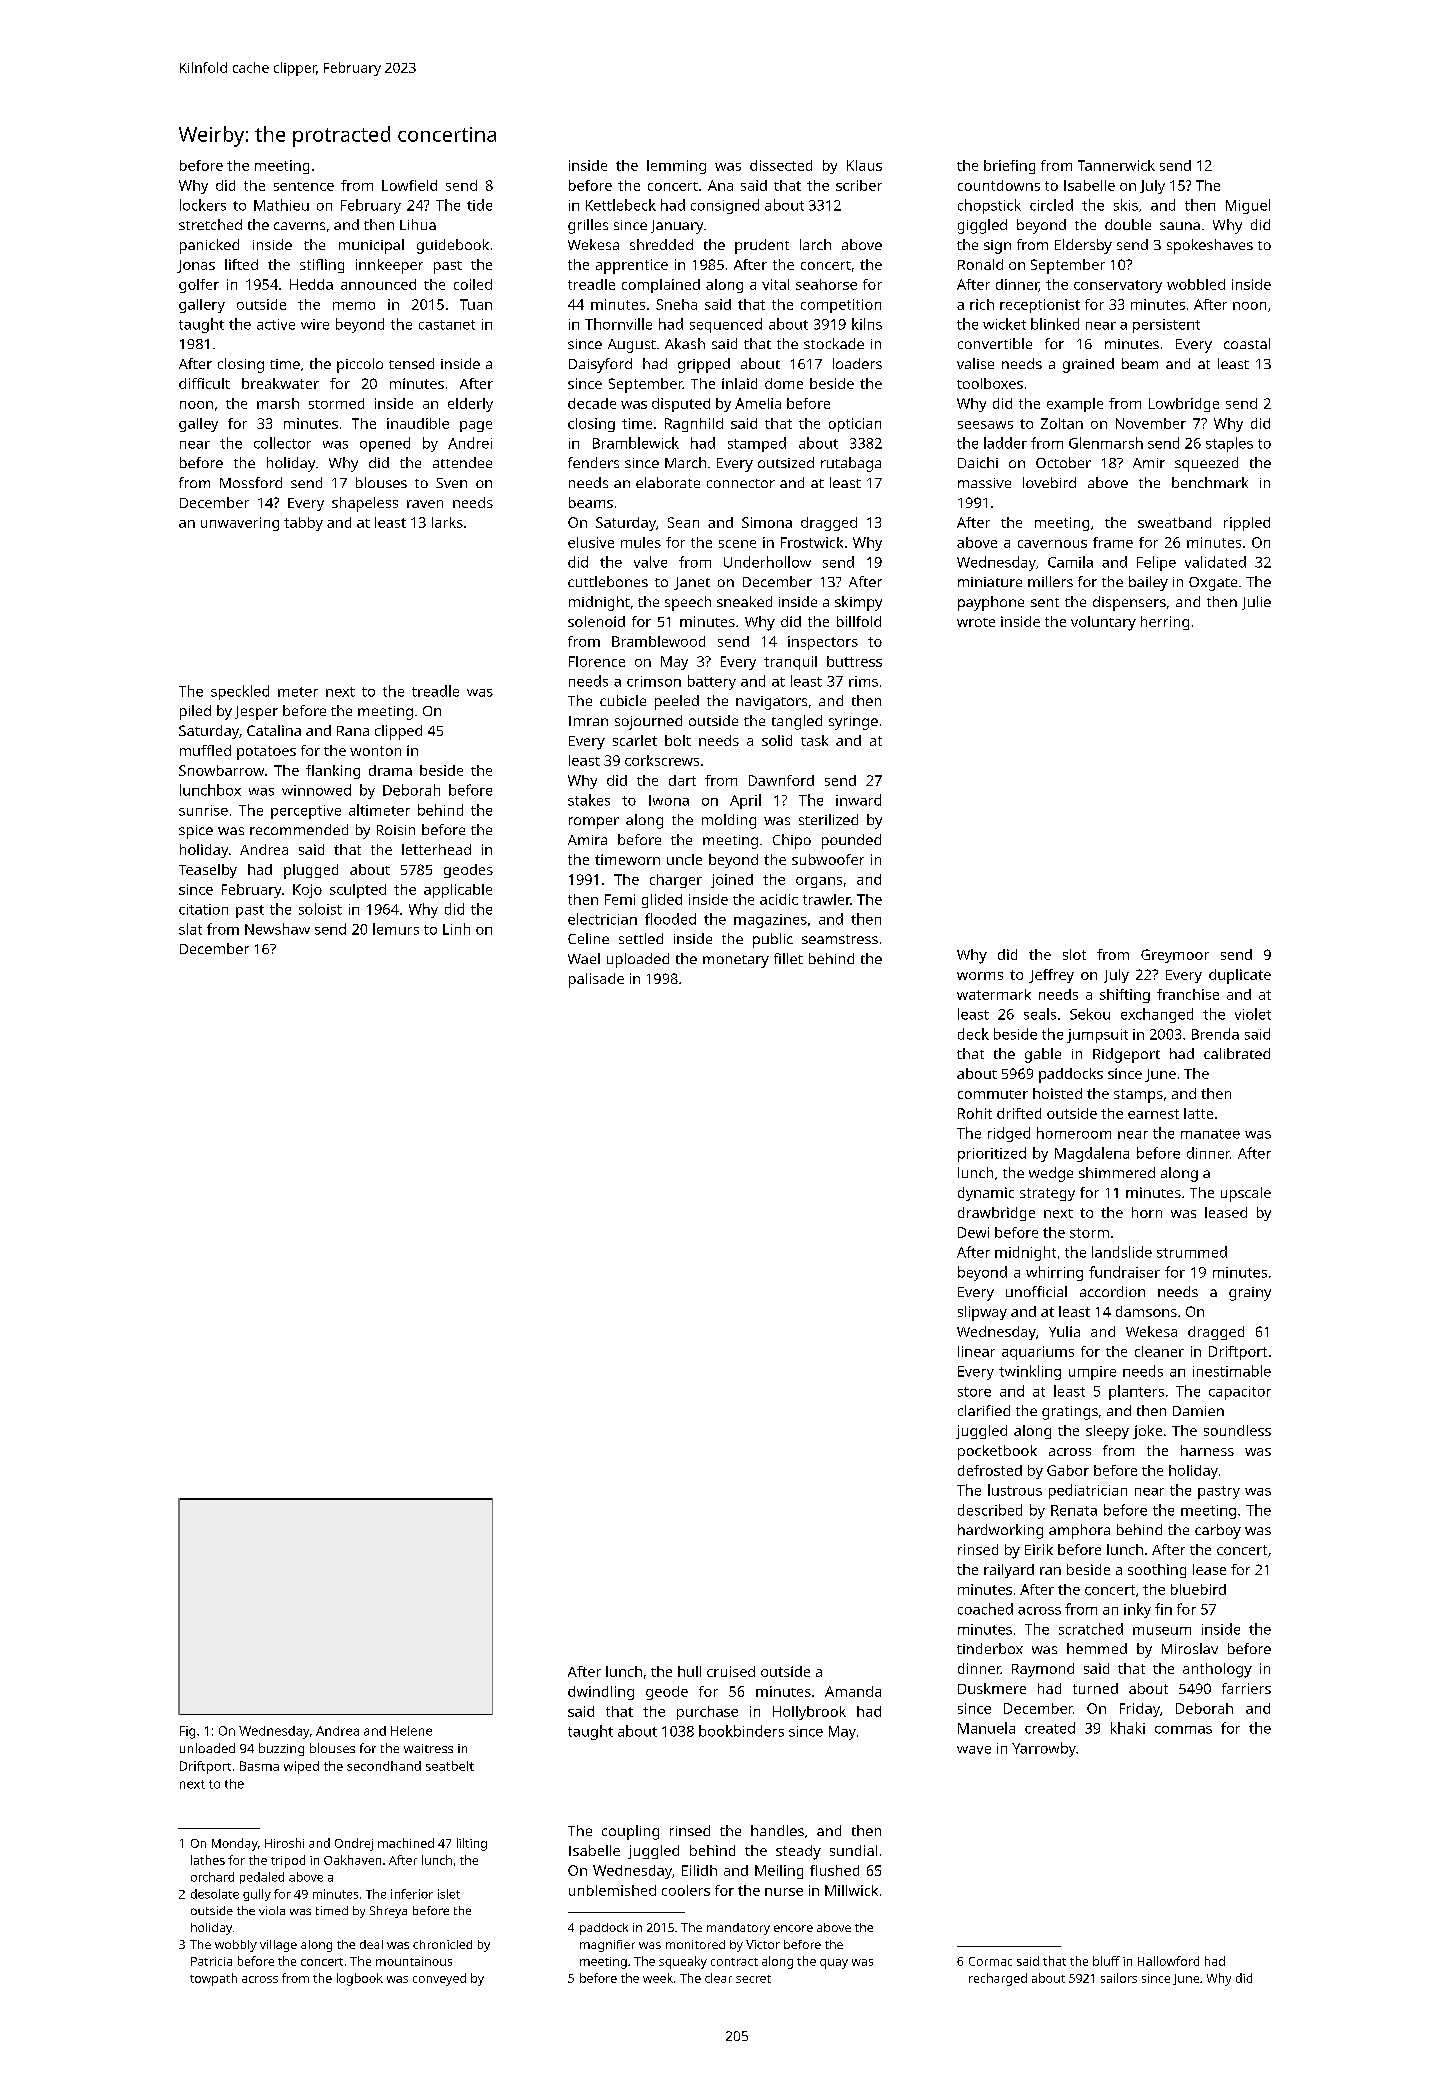 This screenshot has width=1450, height=2100. Describe the element at coordinates (411, 1731) in the screenshot. I see `Helene` at that location.
